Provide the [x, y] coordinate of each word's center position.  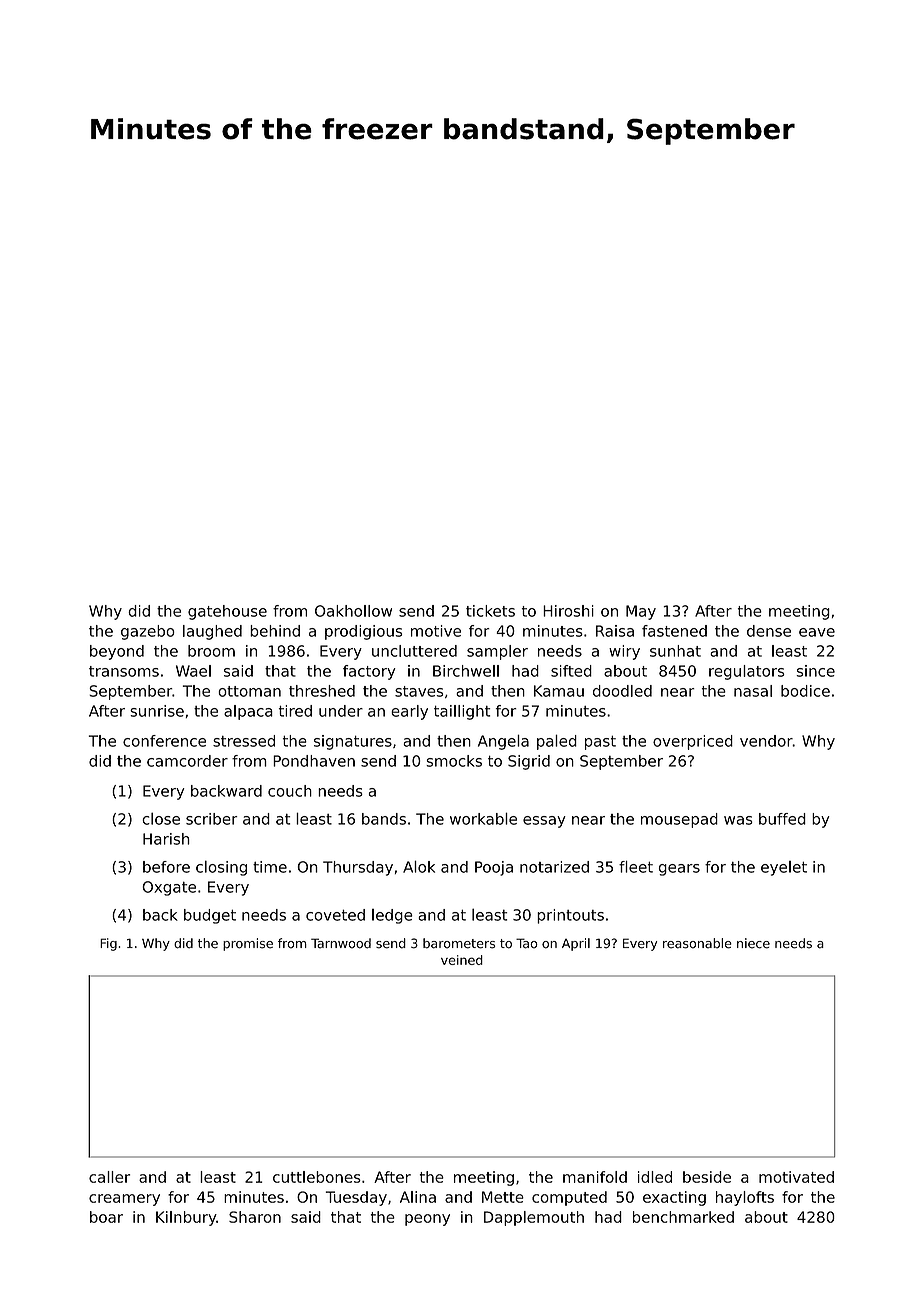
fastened [674, 631]
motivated [796, 1177]
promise [248, 944]
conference [164, 741]
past [600, 742]
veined [462, 960]
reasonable [697, 943]
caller [109, 1177]
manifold [595, 1177]
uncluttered [414, 651]
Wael [193, 671]
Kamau [559, 691]
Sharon [255, 1217]
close [161, 818]
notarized [554, 867]
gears [679, 870]
